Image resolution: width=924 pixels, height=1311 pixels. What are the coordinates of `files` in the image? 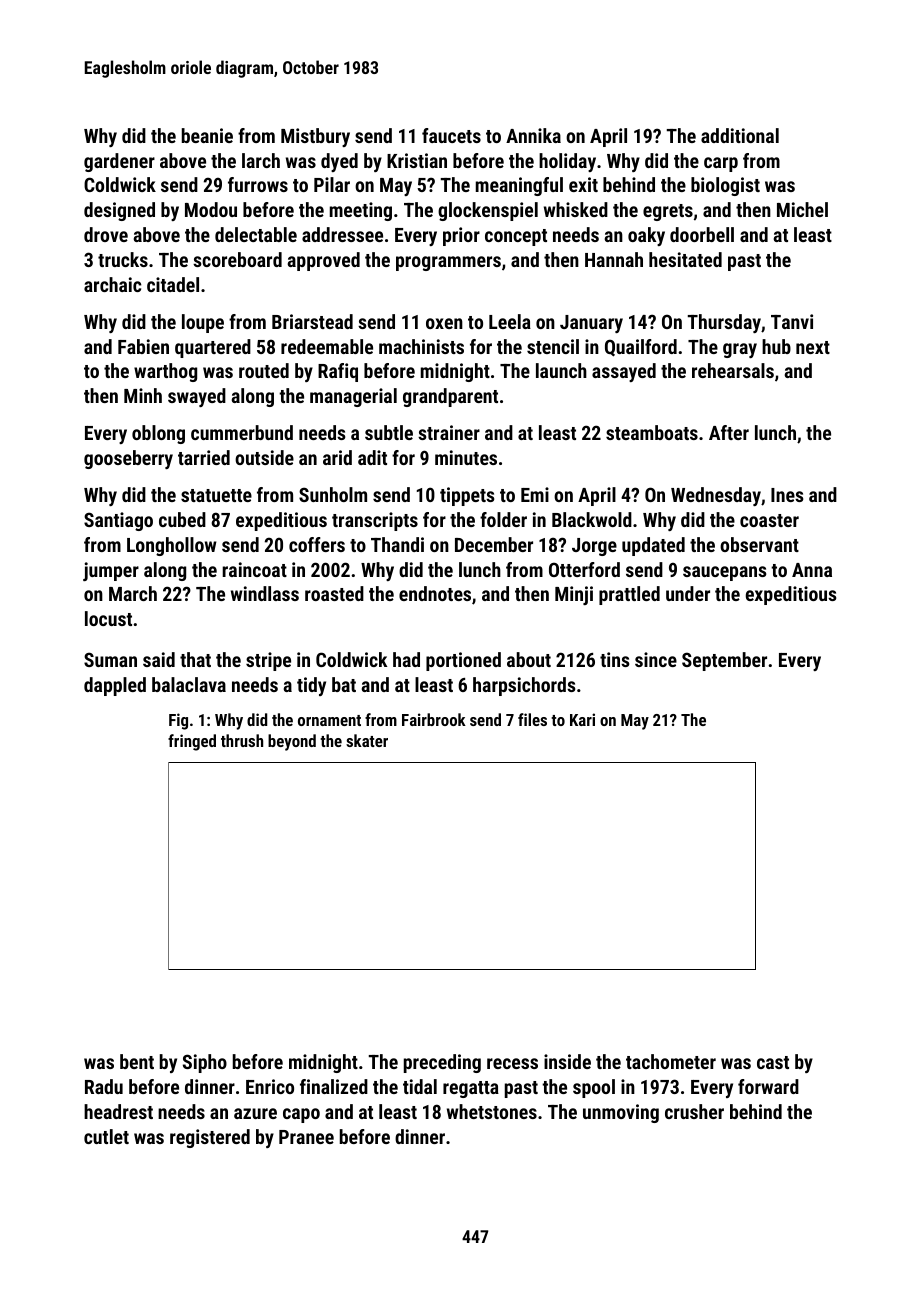 It's located at (532, 719).
